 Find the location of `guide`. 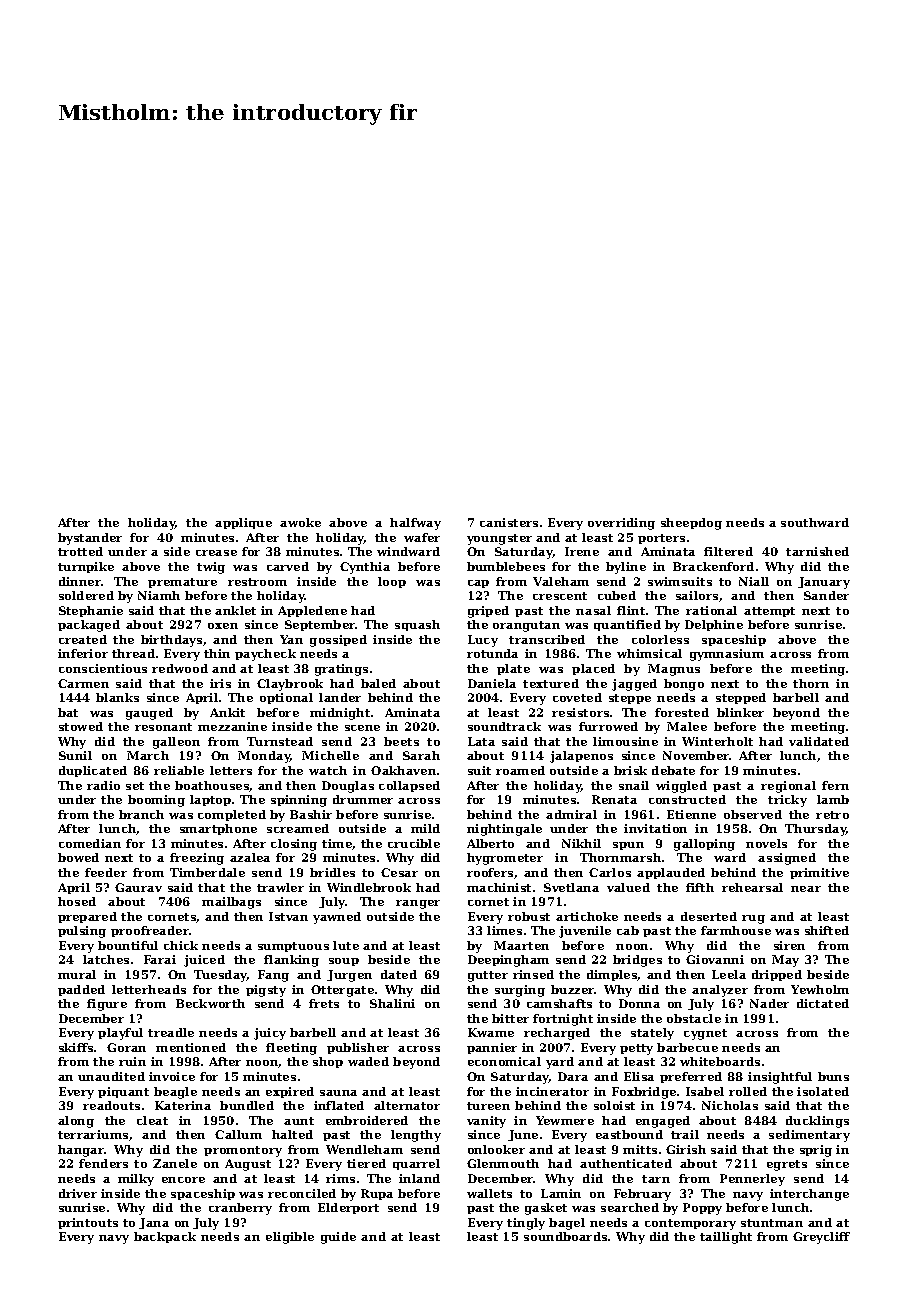

guide is located at coordinates (338, 1238).
